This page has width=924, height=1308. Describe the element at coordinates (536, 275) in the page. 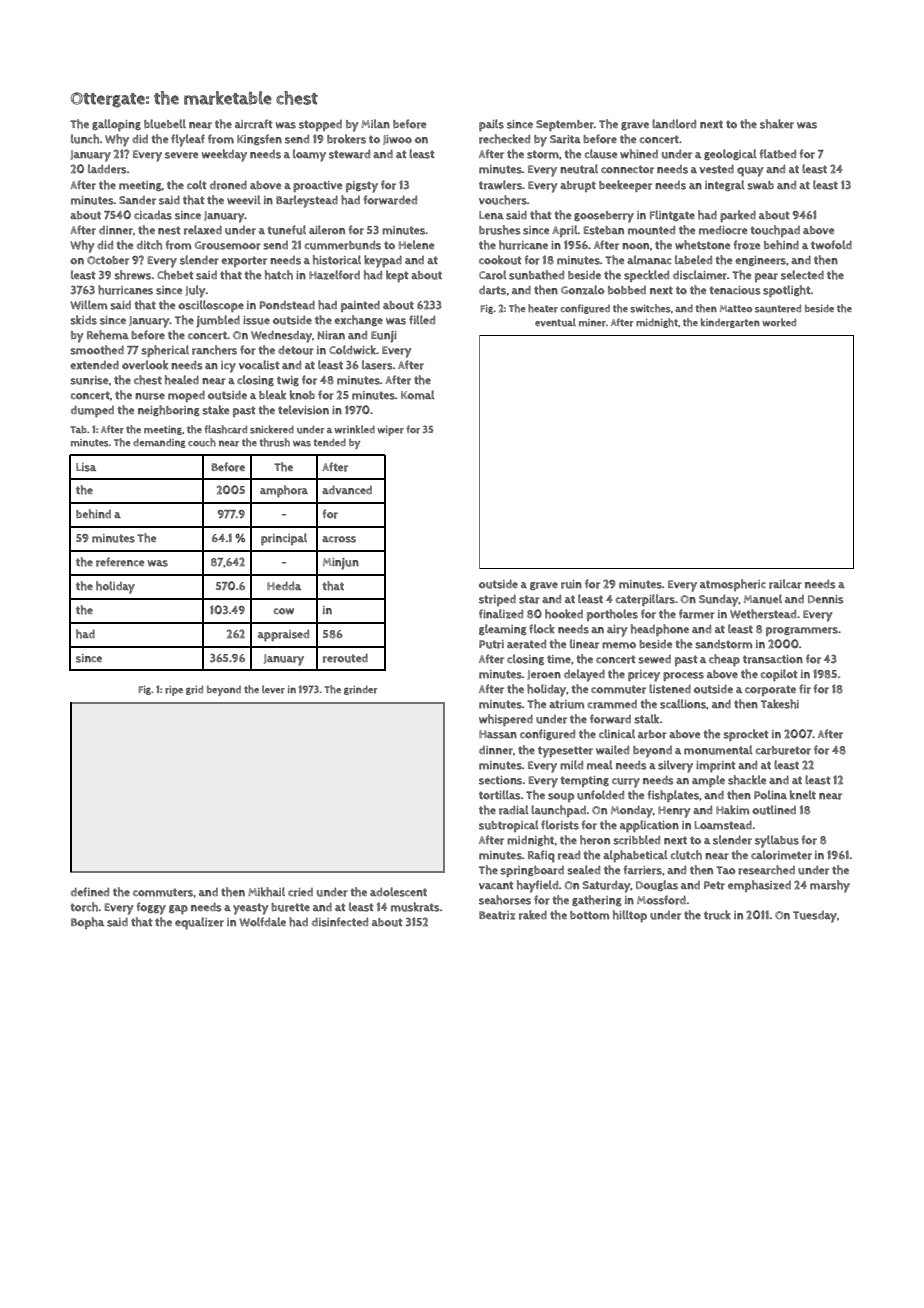

I see `sunbathed` at that location.
